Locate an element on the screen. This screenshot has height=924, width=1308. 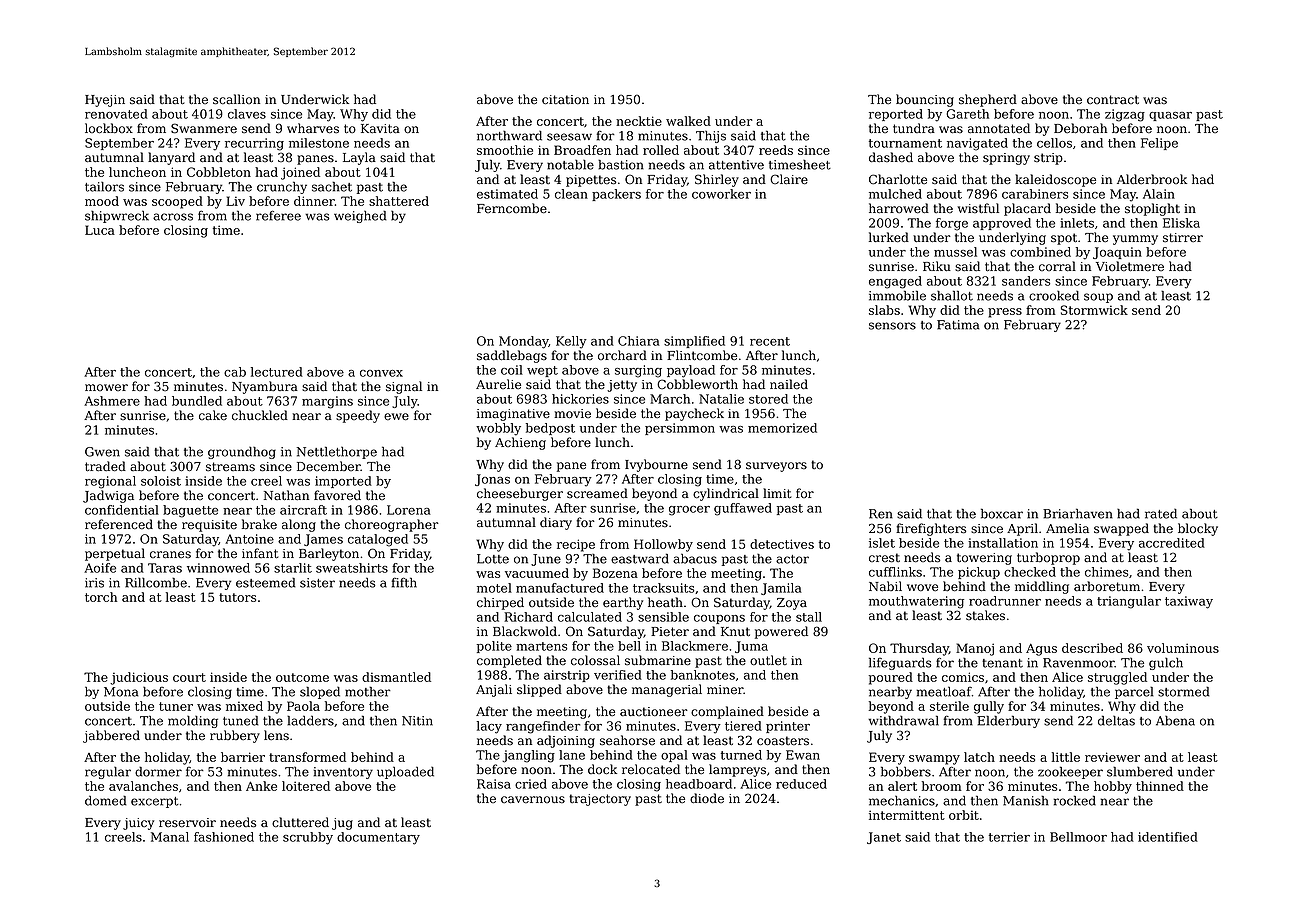
scallion is located at coordinates (236, 99).
